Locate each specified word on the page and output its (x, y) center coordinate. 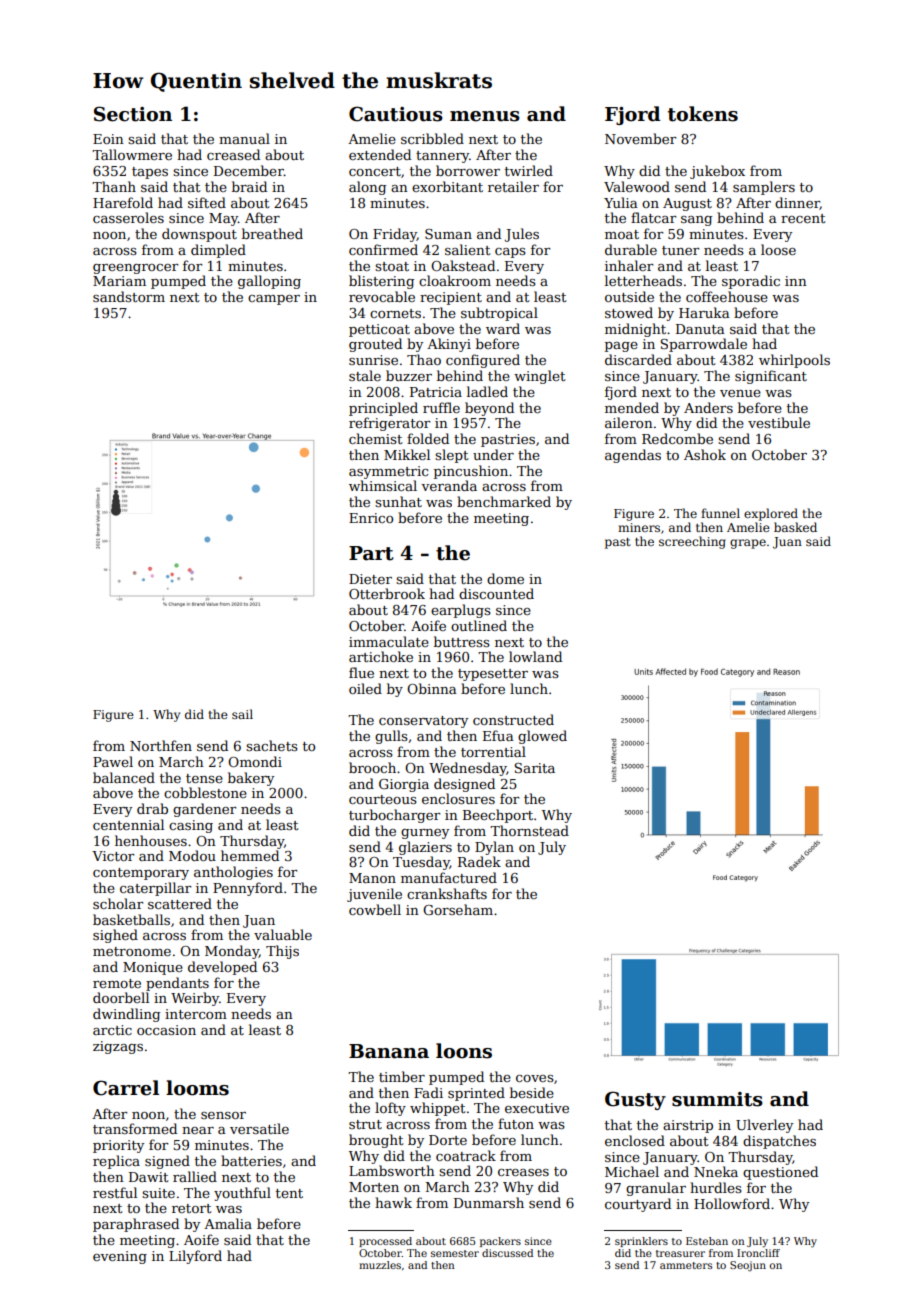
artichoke (381, 656)
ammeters (686, 1265)
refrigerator (389, 424)
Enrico (371, 518)
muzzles (380, 1265)
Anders (708, 407)
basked (795, 527)
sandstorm (129, 296)
